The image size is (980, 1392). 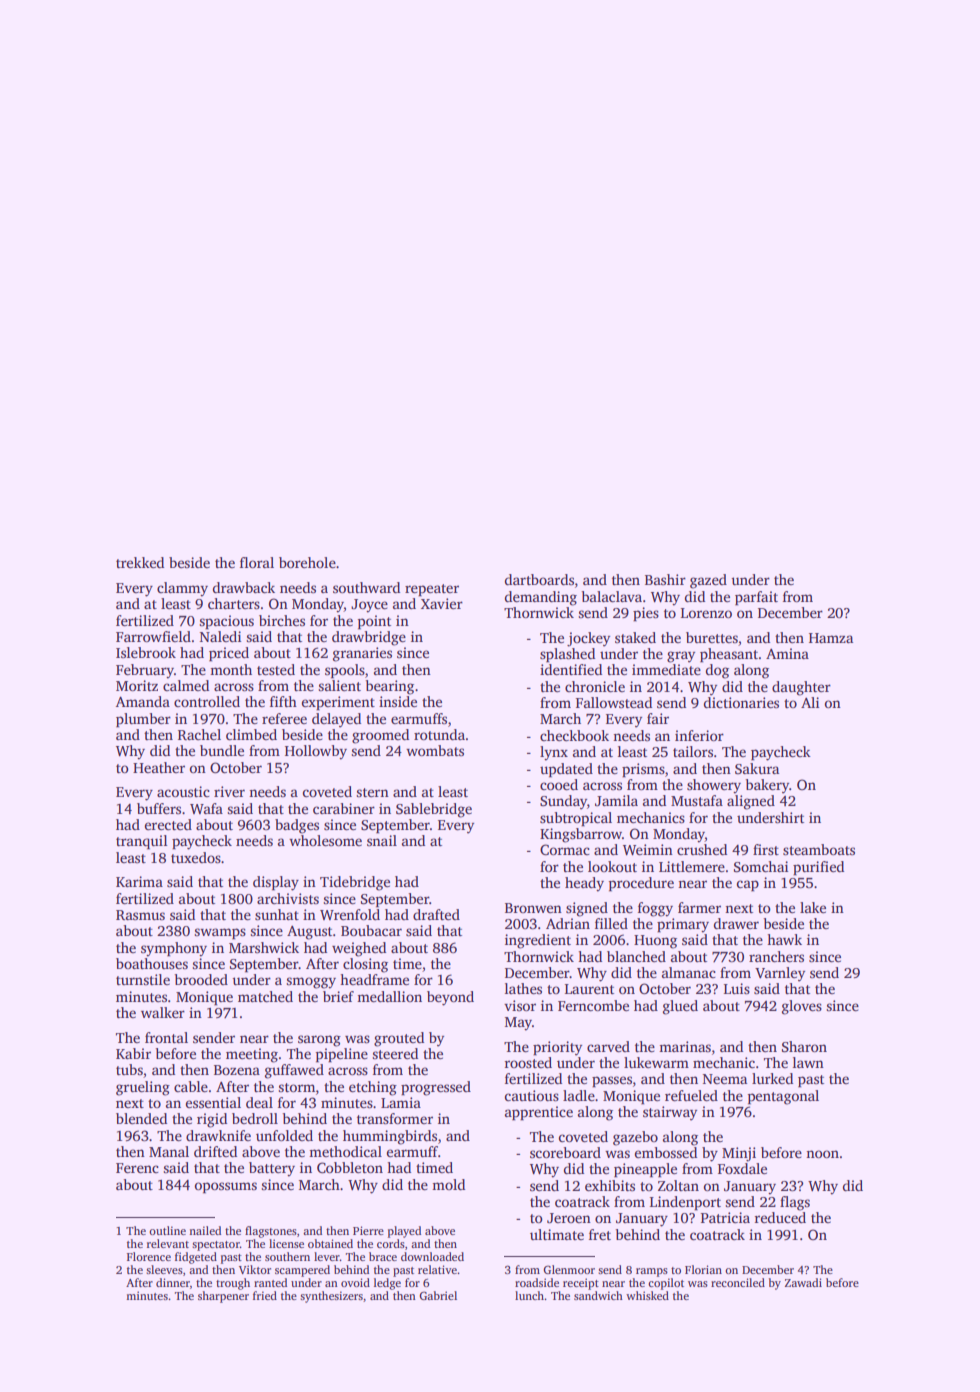 What do you see at coordinates (395, 1053) in the page?
I see `steered` at bounding box center [395, 1053].
